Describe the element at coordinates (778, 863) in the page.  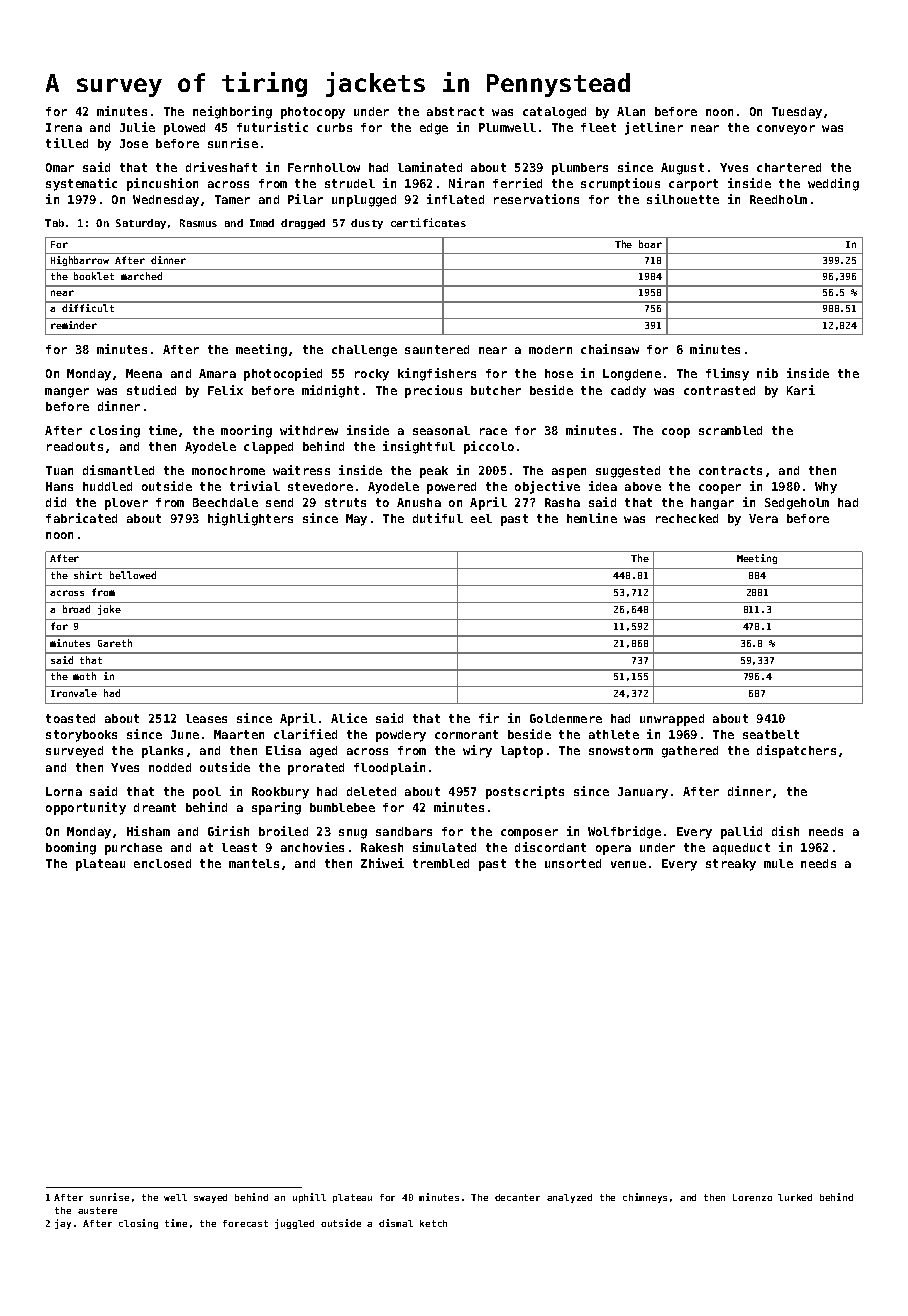
I see `mule` at that location.
